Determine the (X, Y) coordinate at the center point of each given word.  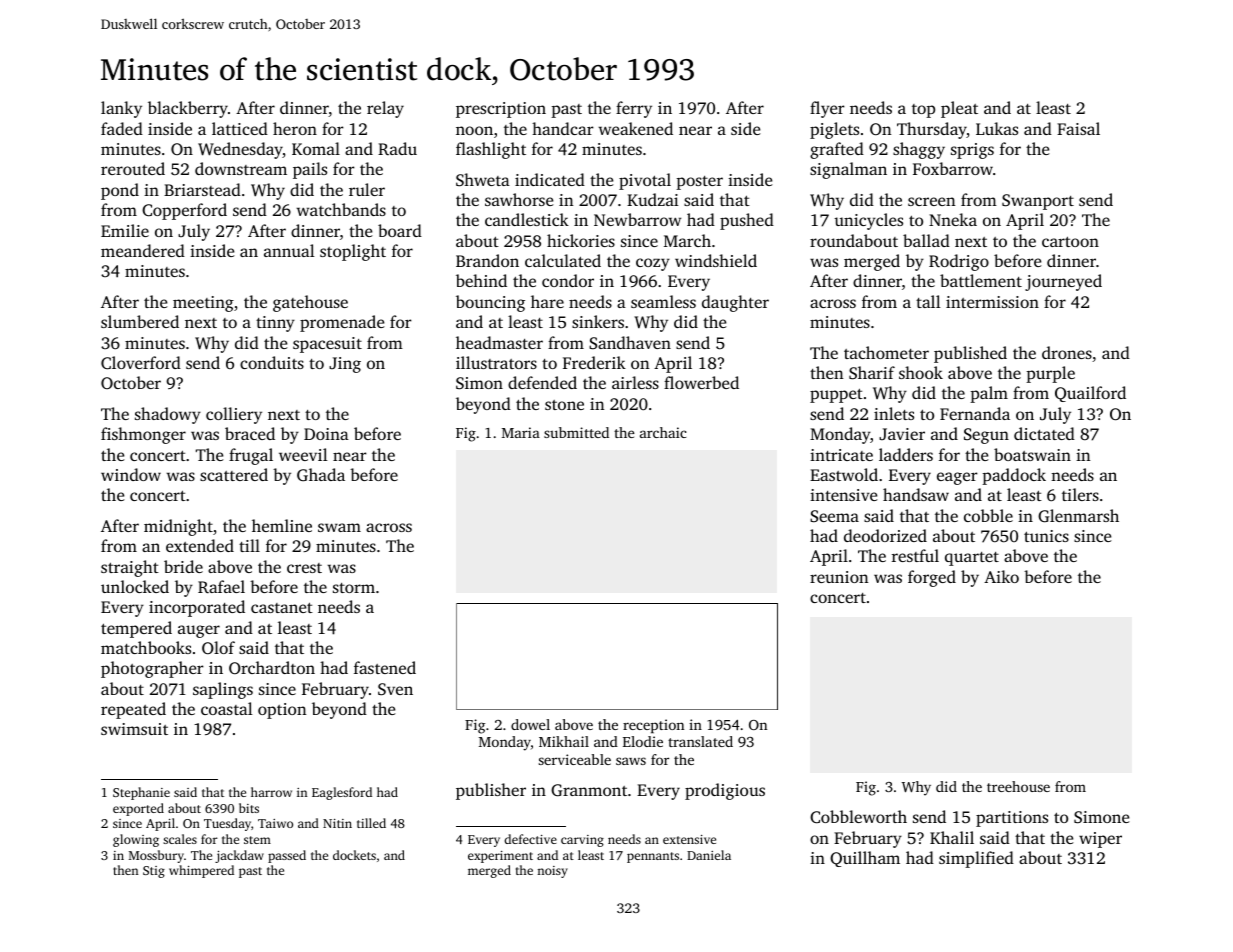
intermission (992, 302)
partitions (1012, 819)
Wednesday (240, 150)
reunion (839, 577)
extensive (689, 839)
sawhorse (519, 199)
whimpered (201, 871)
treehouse (1018, 786)
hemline (282, 525)
